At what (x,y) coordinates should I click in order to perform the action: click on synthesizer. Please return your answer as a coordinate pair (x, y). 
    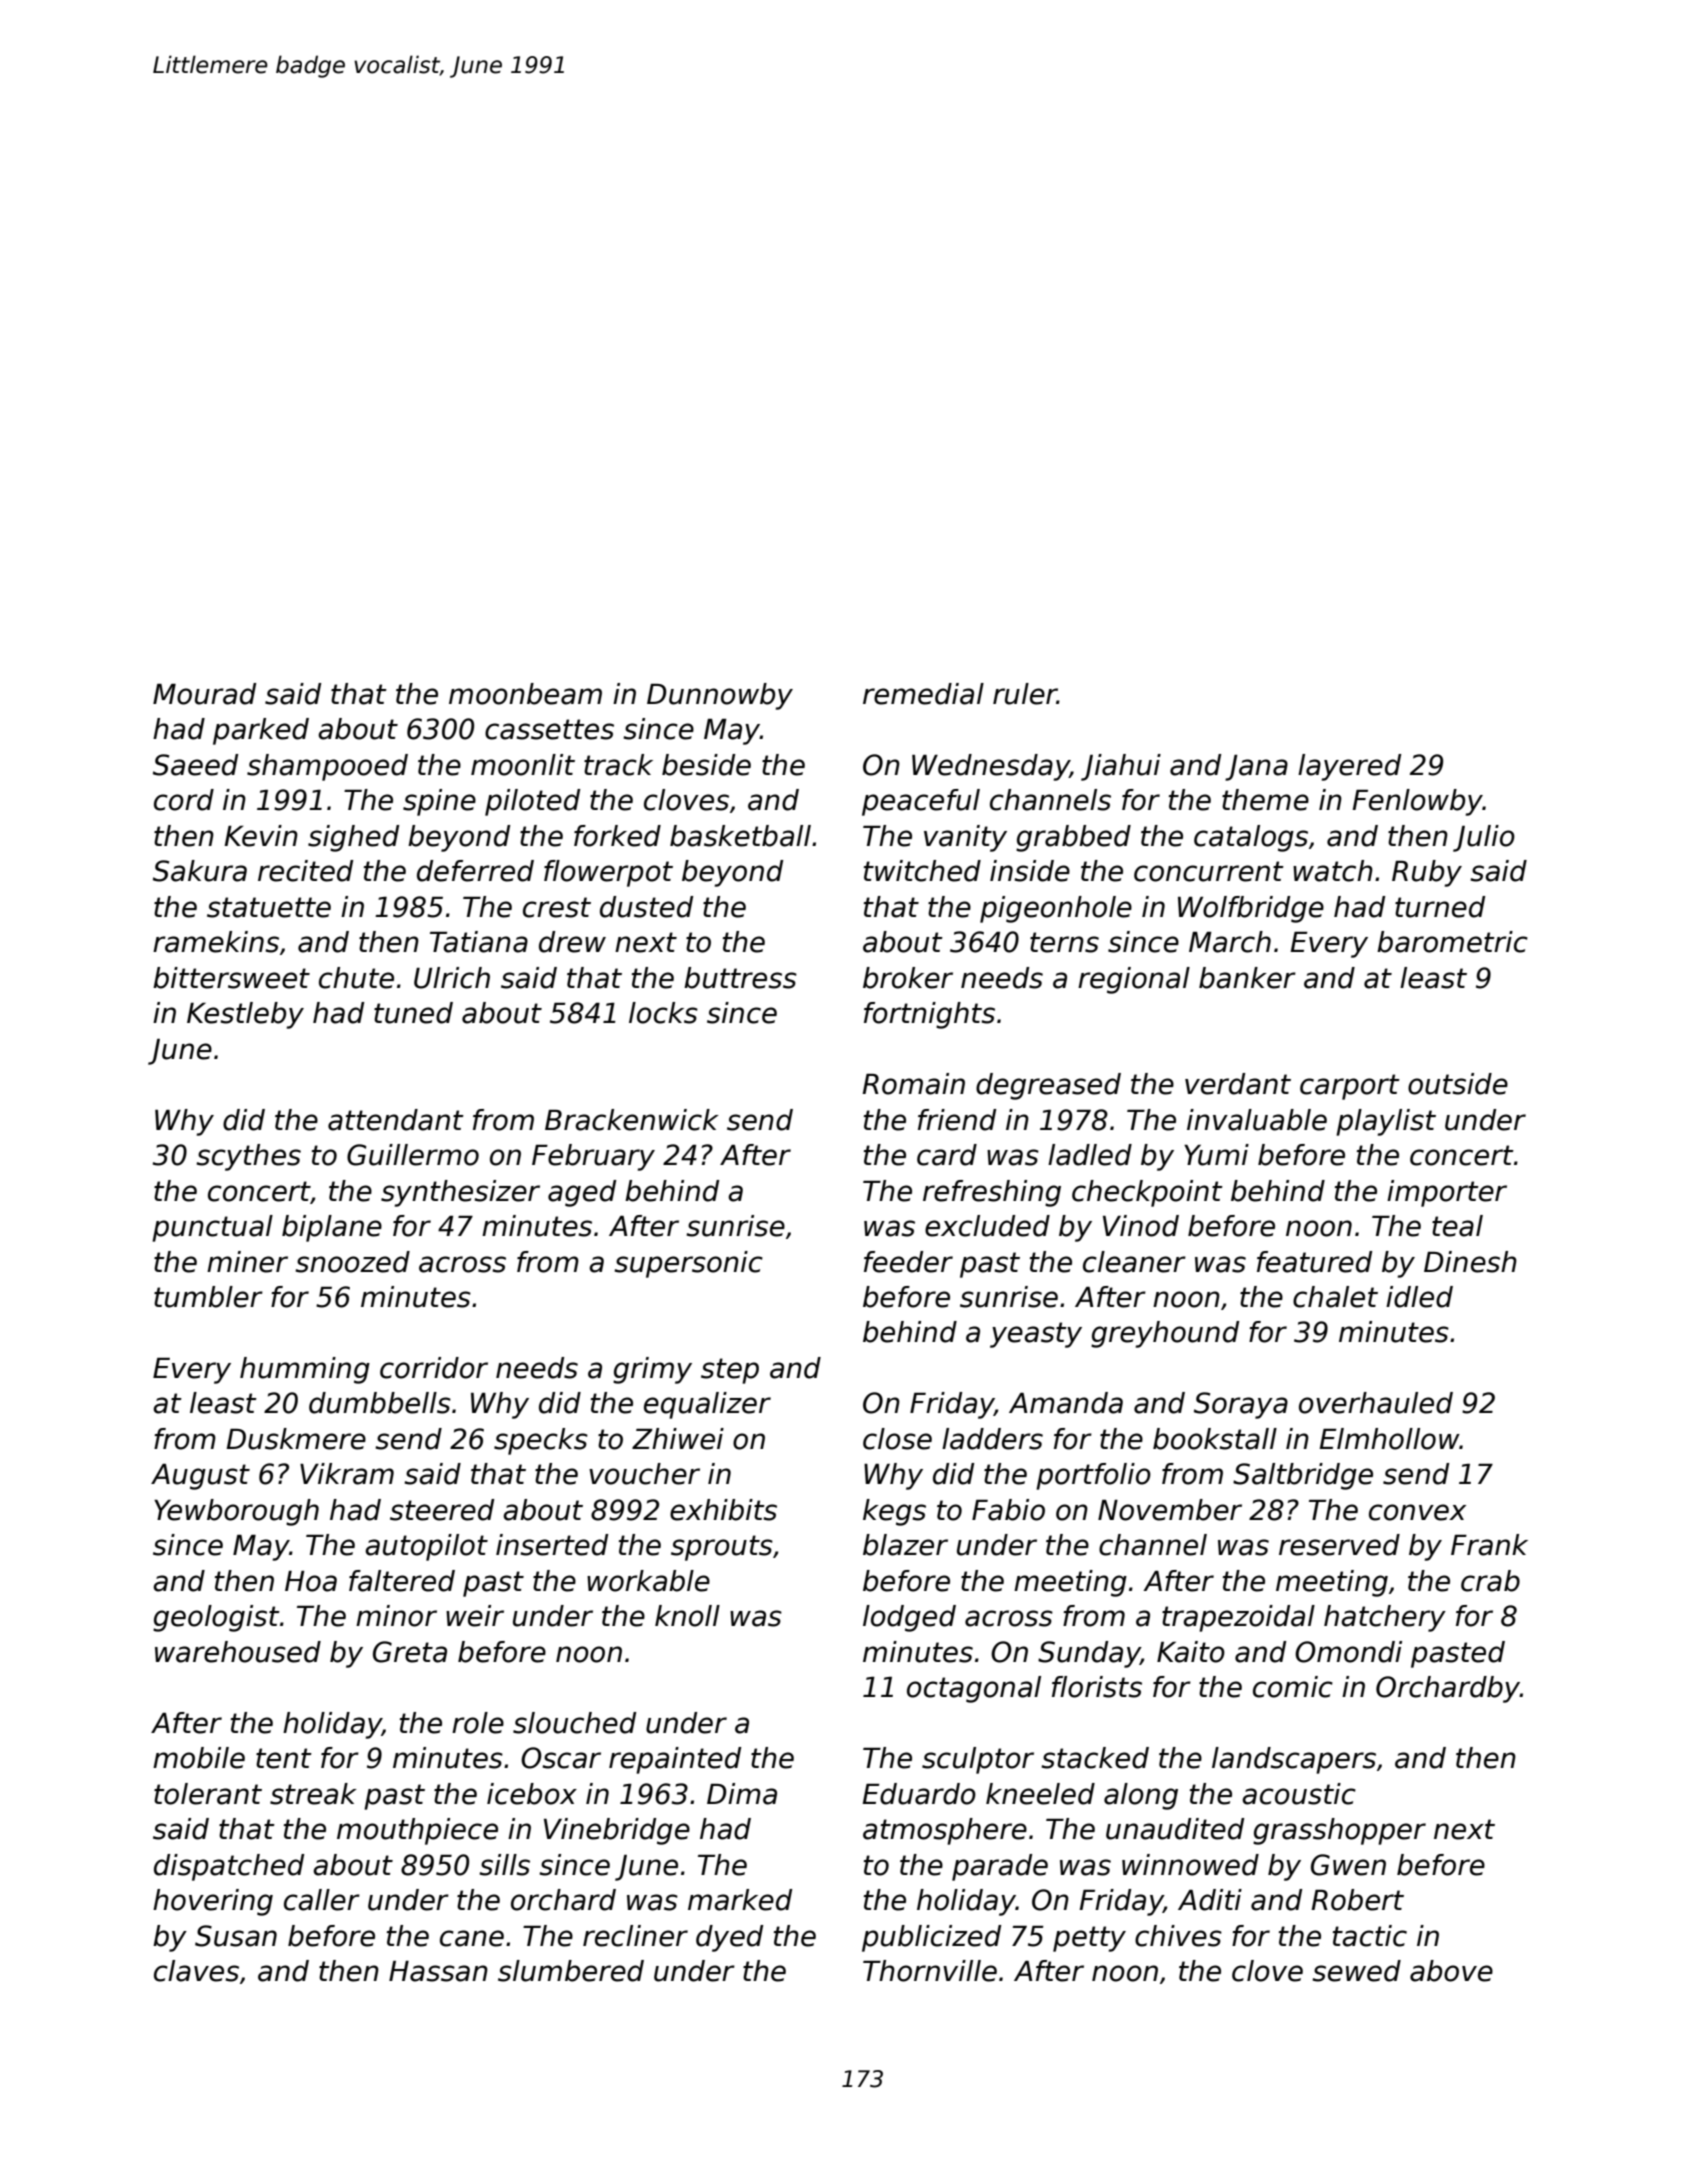
    Looking at the image, I should click on (460, 1193).
